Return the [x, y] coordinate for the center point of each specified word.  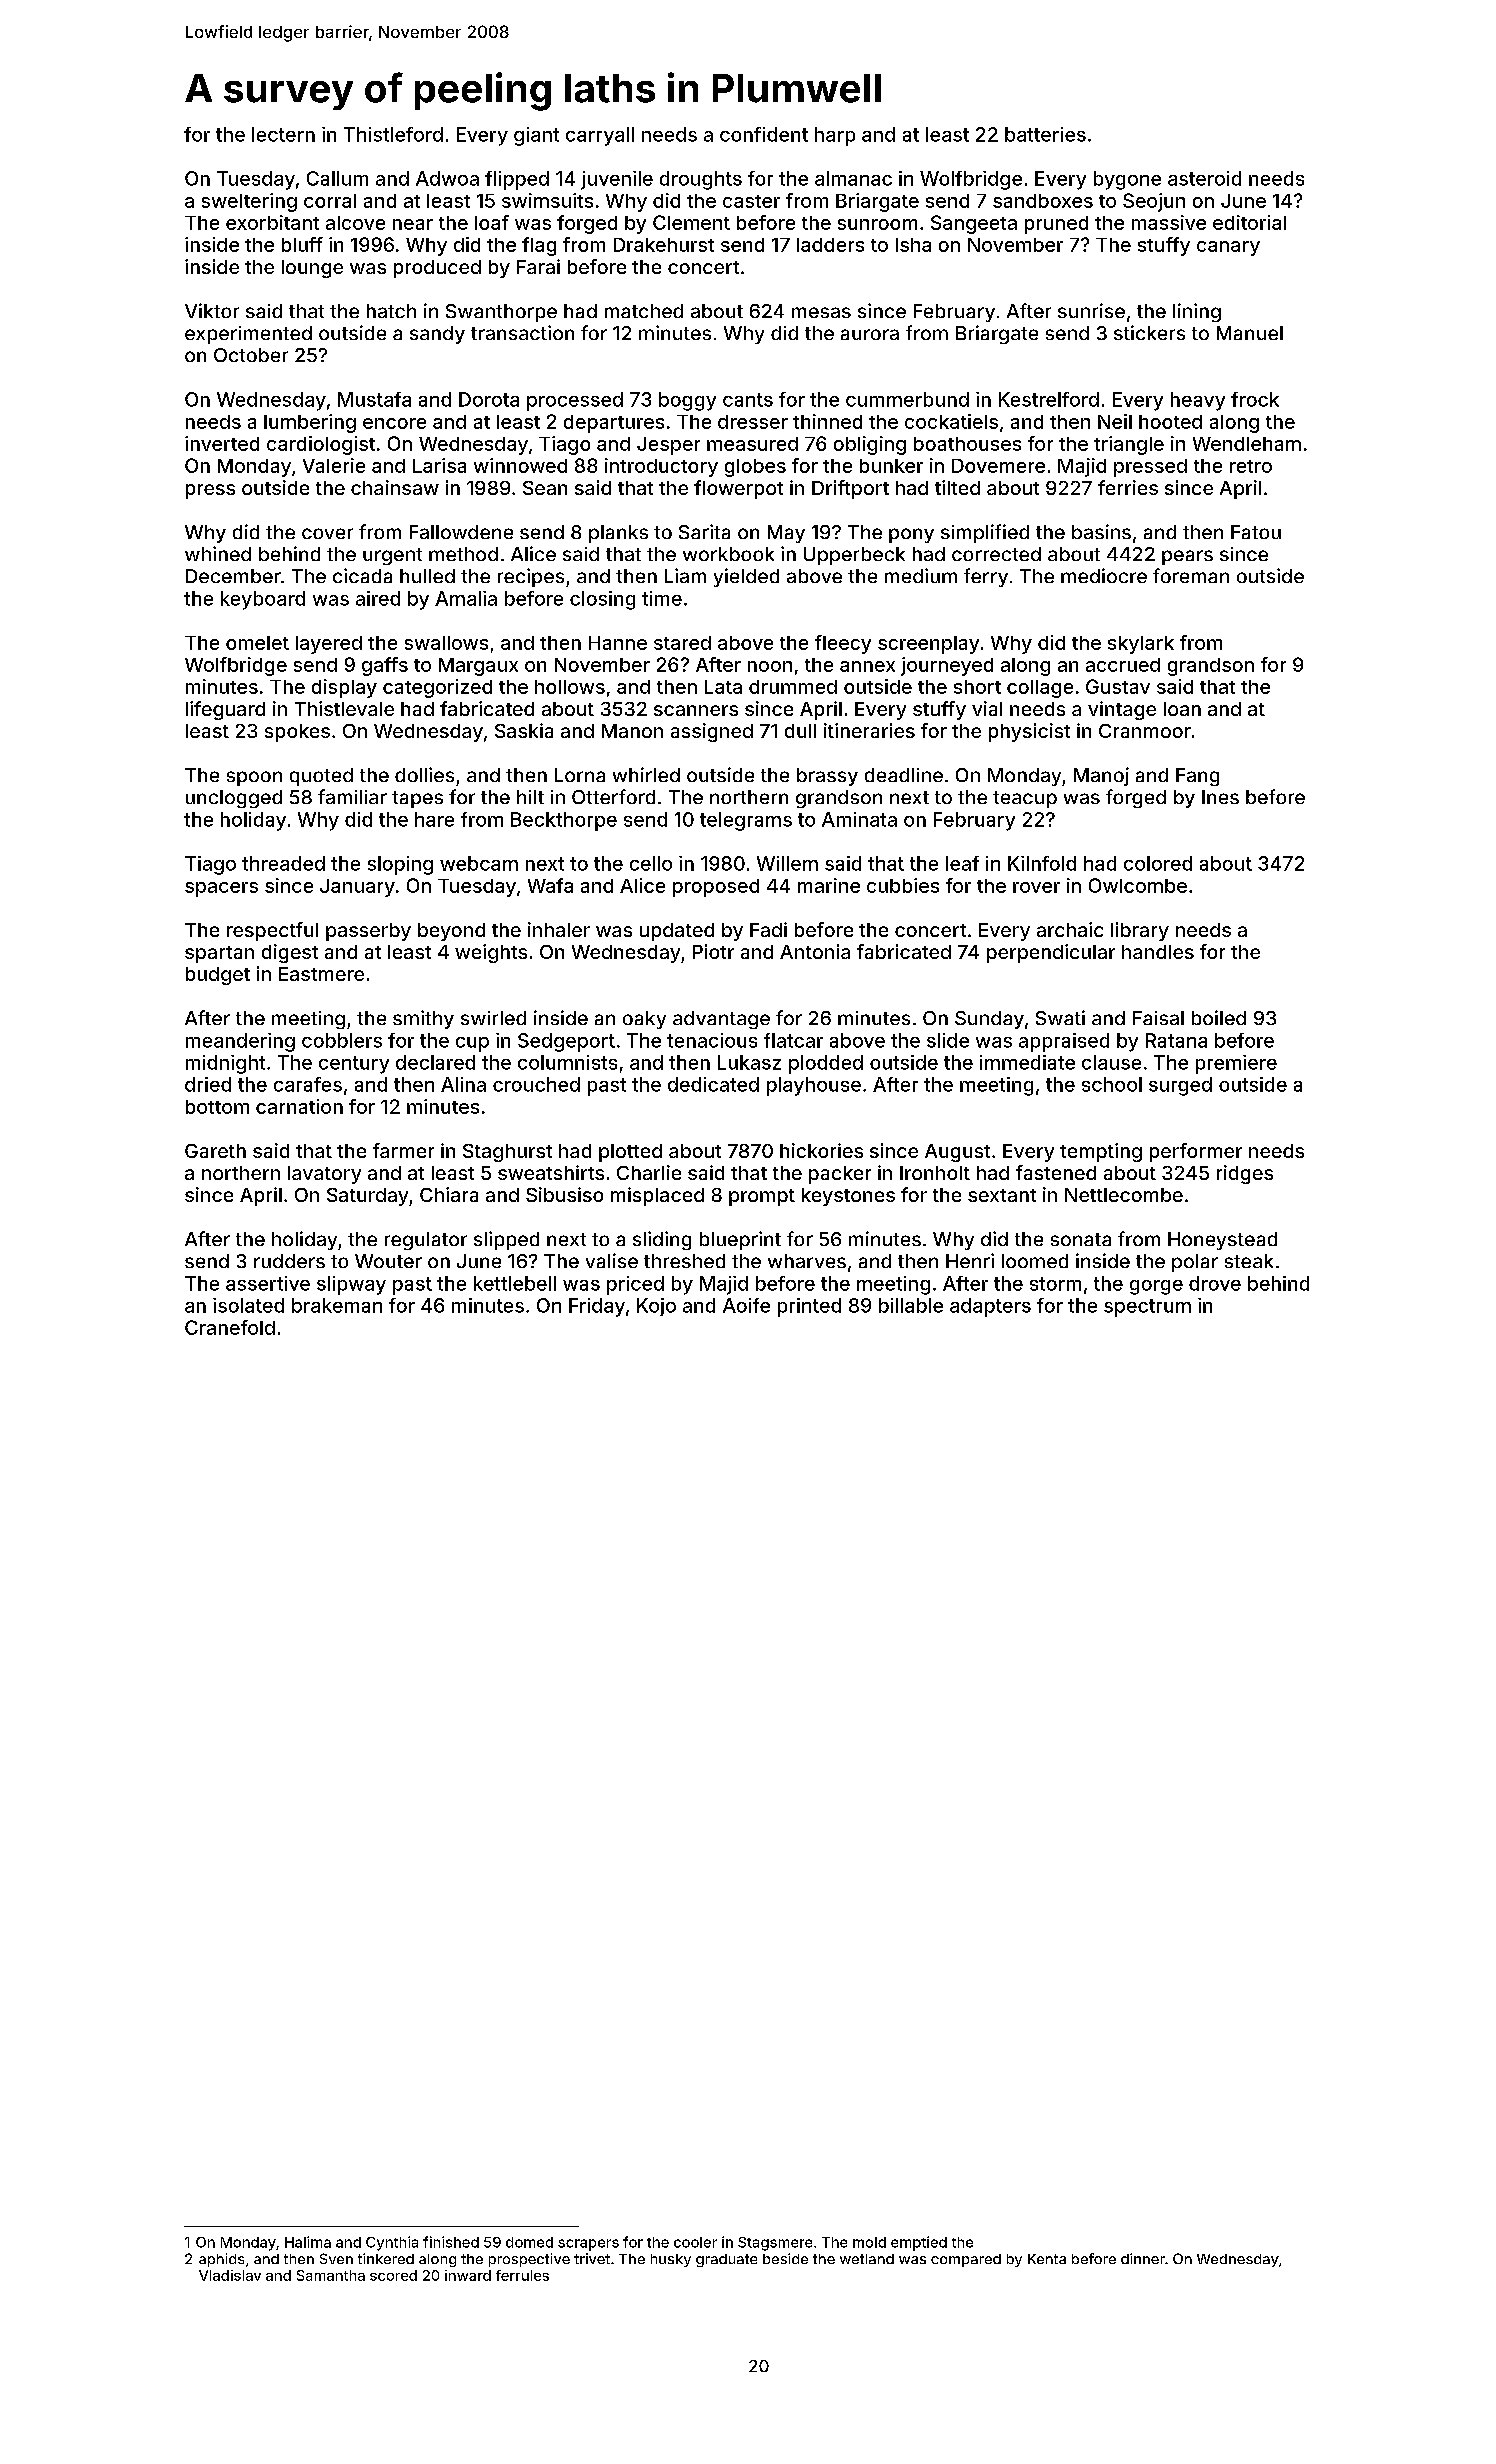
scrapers [588, 2245]
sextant [1002, 1195]
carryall [600, 136]
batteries [1045, 134]
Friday [597, 1307]
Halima [308, 2242]
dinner [1143, 2258]
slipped [506, 1240]
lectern [283, 134]
